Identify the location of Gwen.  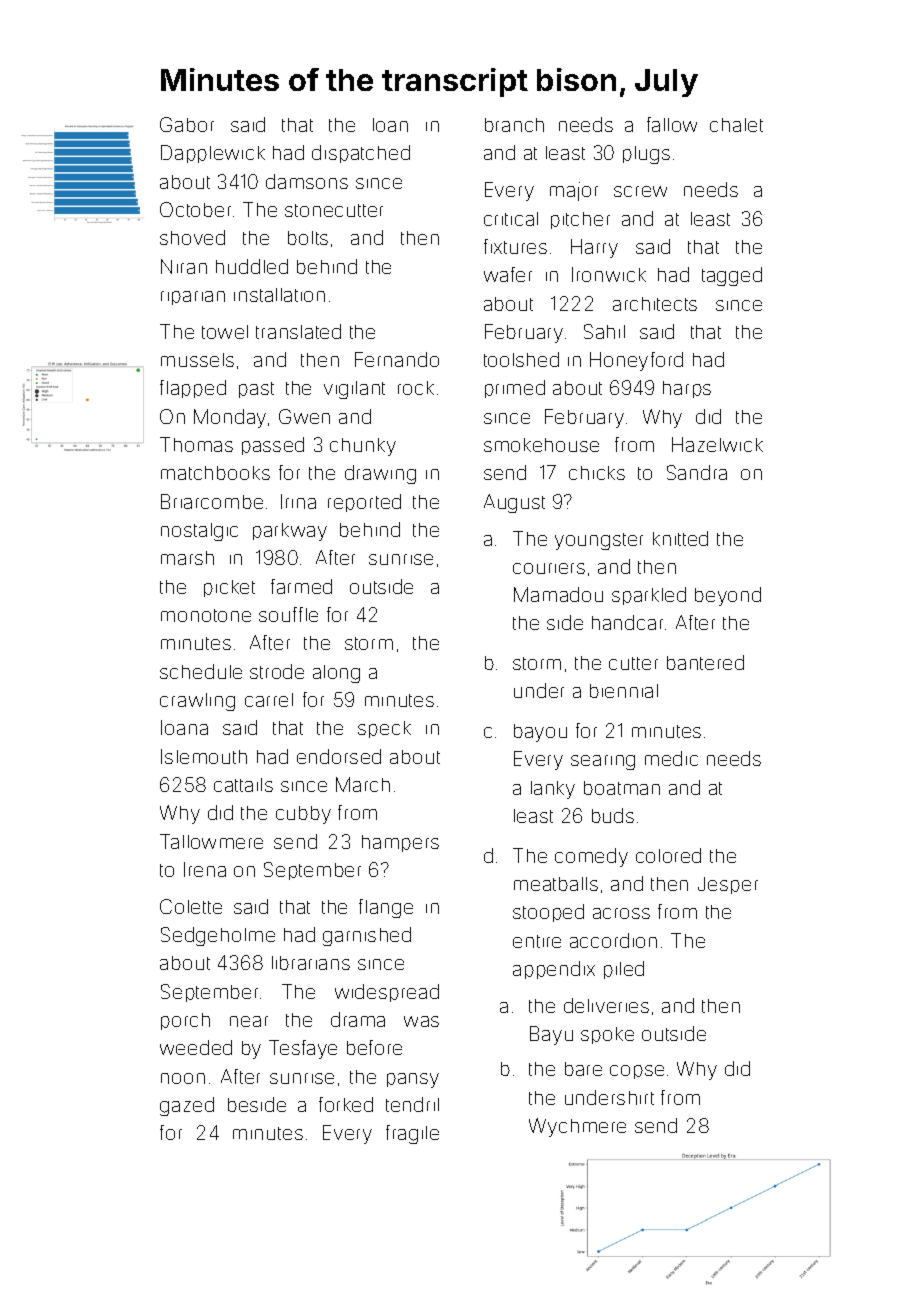
(304, 416).
